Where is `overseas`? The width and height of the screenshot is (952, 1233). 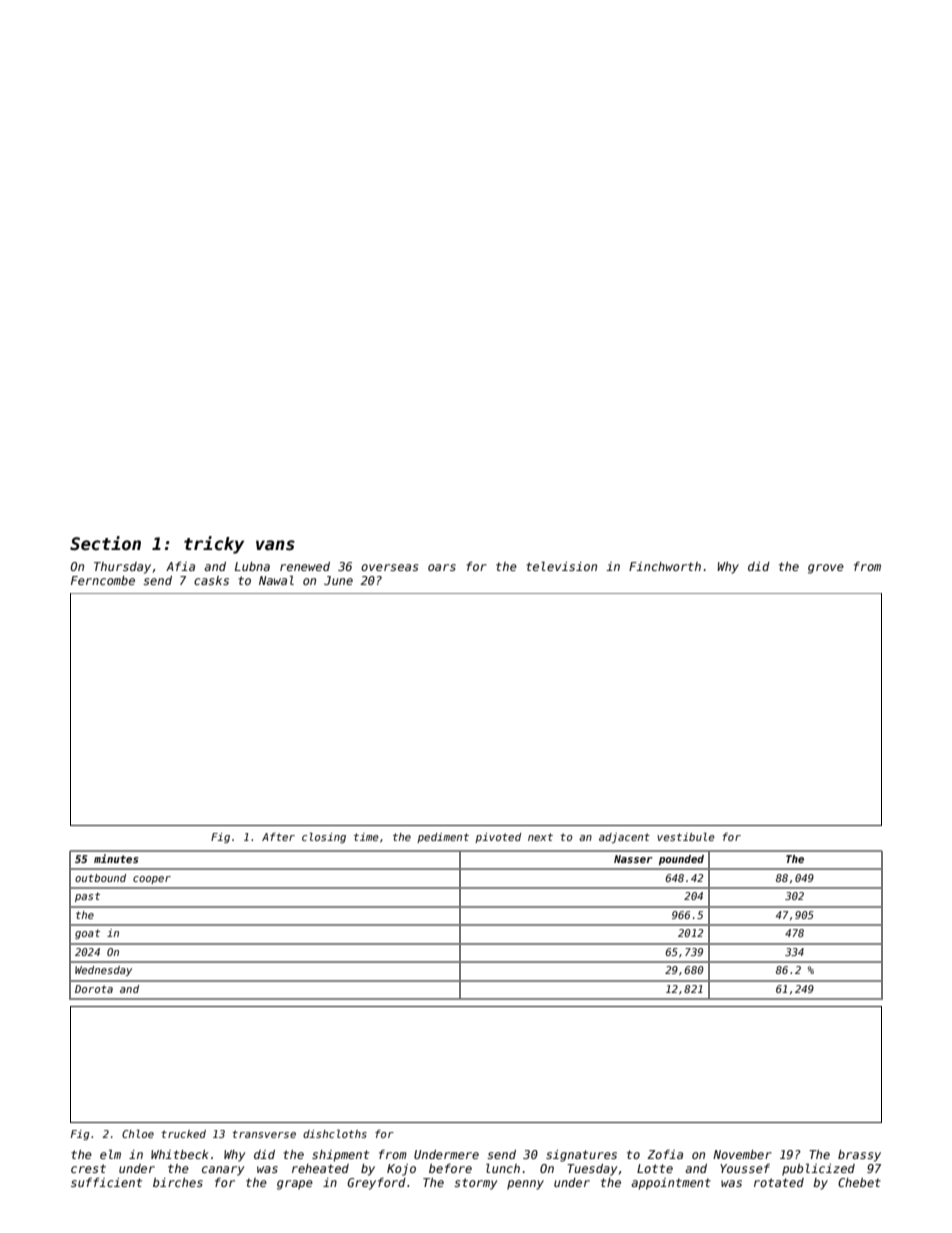 overseas is located at coordinates (389, 567).
